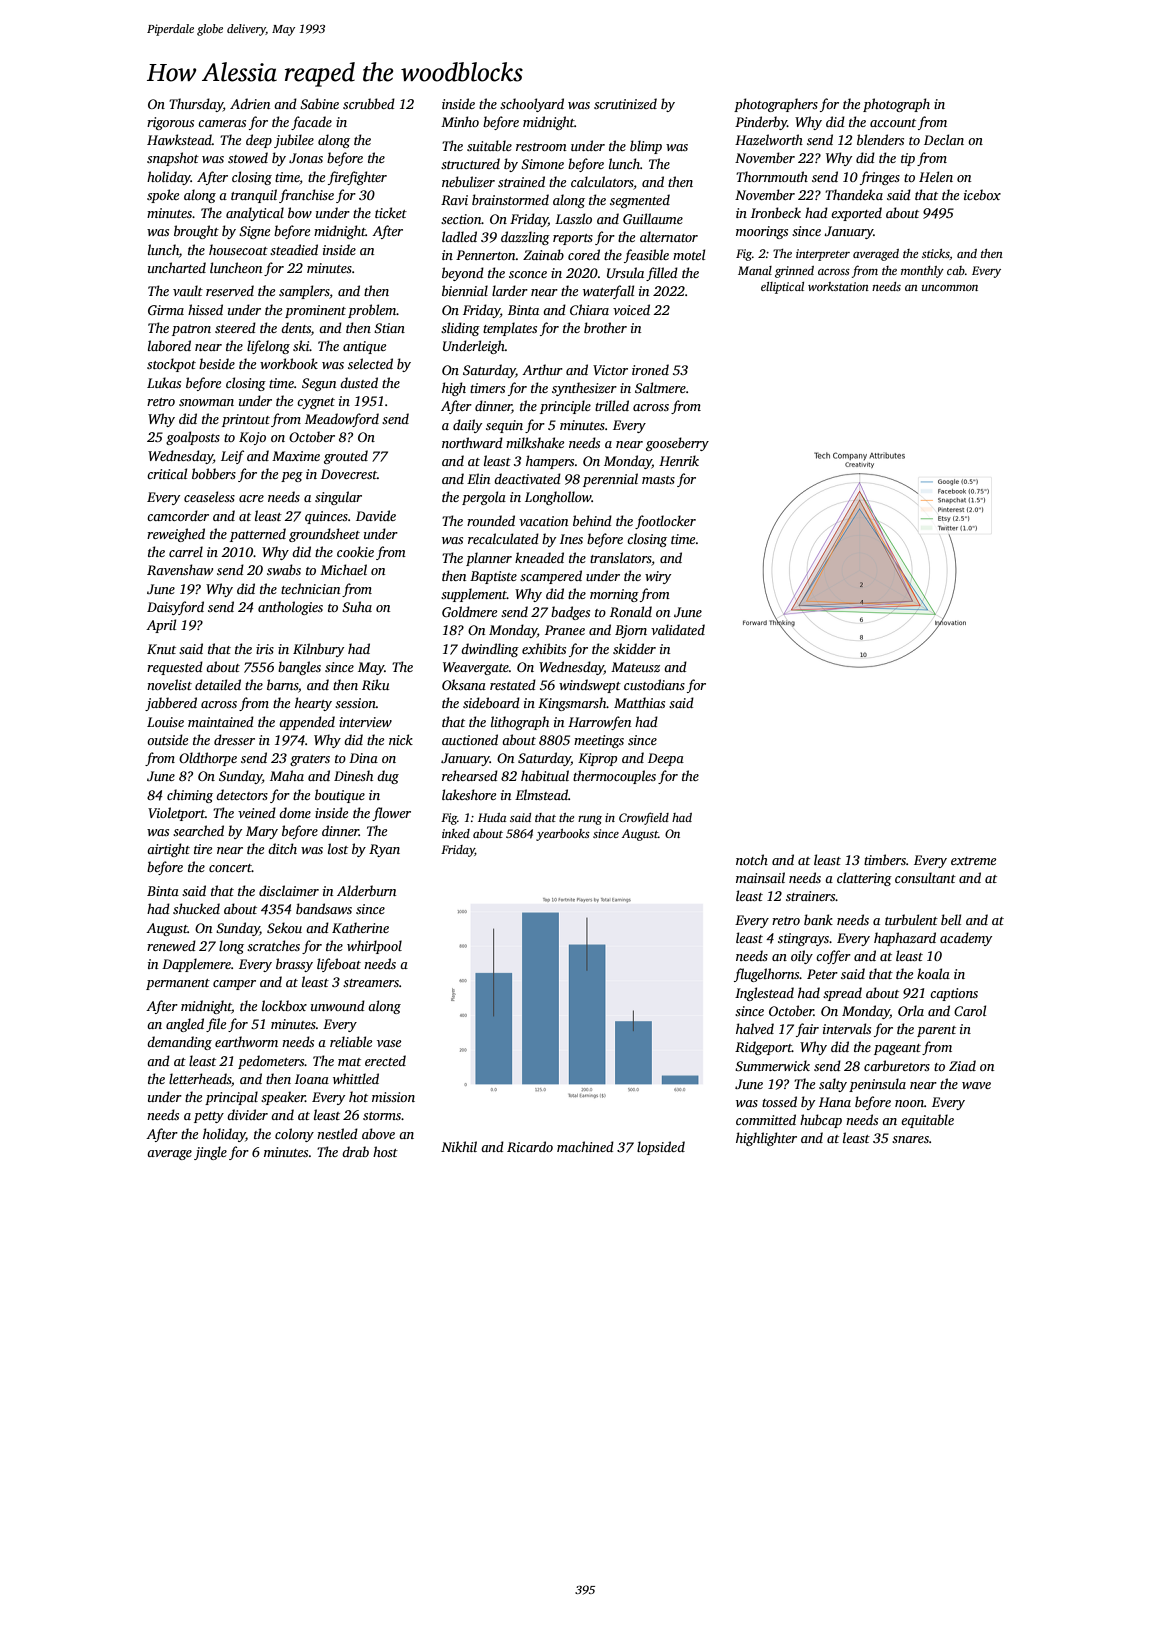 Image resolution: width=1151 pixels, height=1628 pixels. Describe the element at coordinates (176, 535) in the image. I see `reweighed` at that location.
